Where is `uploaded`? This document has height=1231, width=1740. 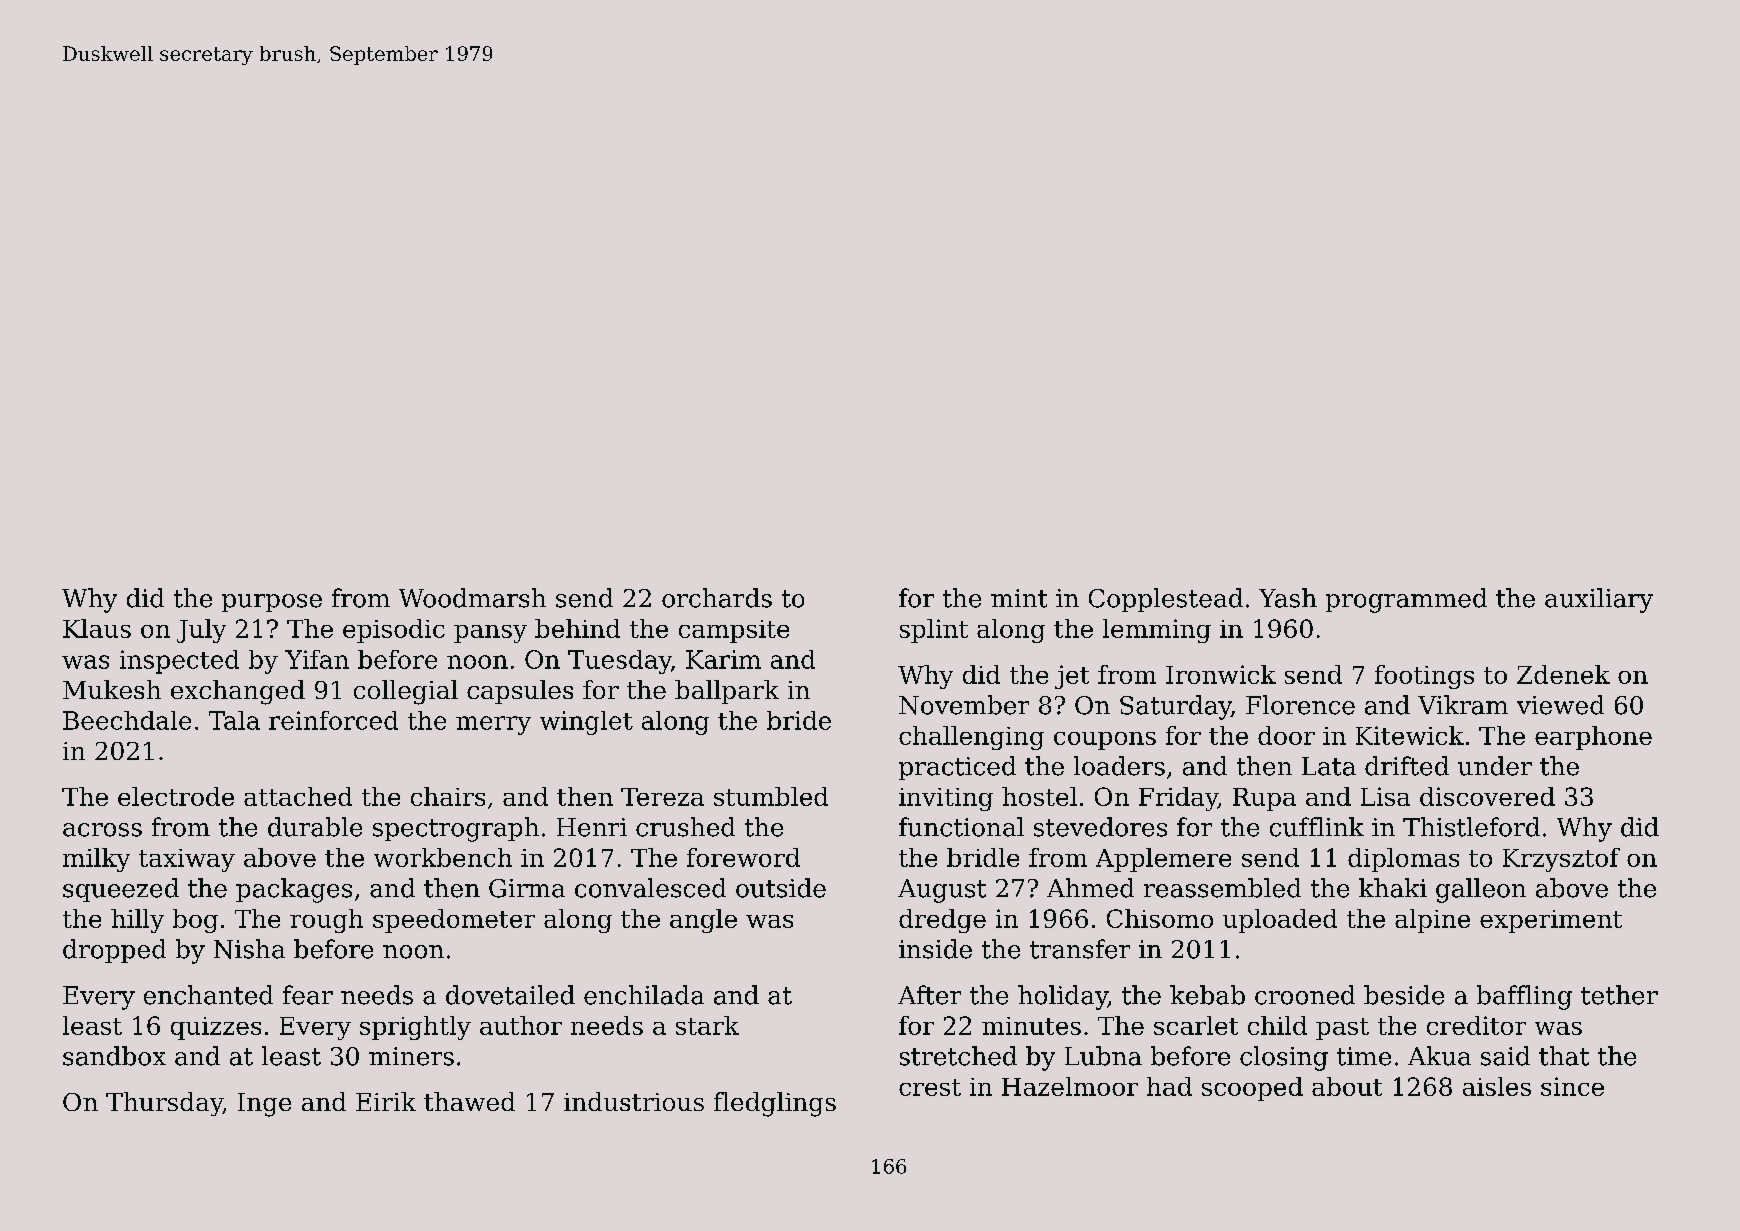 uploaded is located at coordinates (1280, 921).
